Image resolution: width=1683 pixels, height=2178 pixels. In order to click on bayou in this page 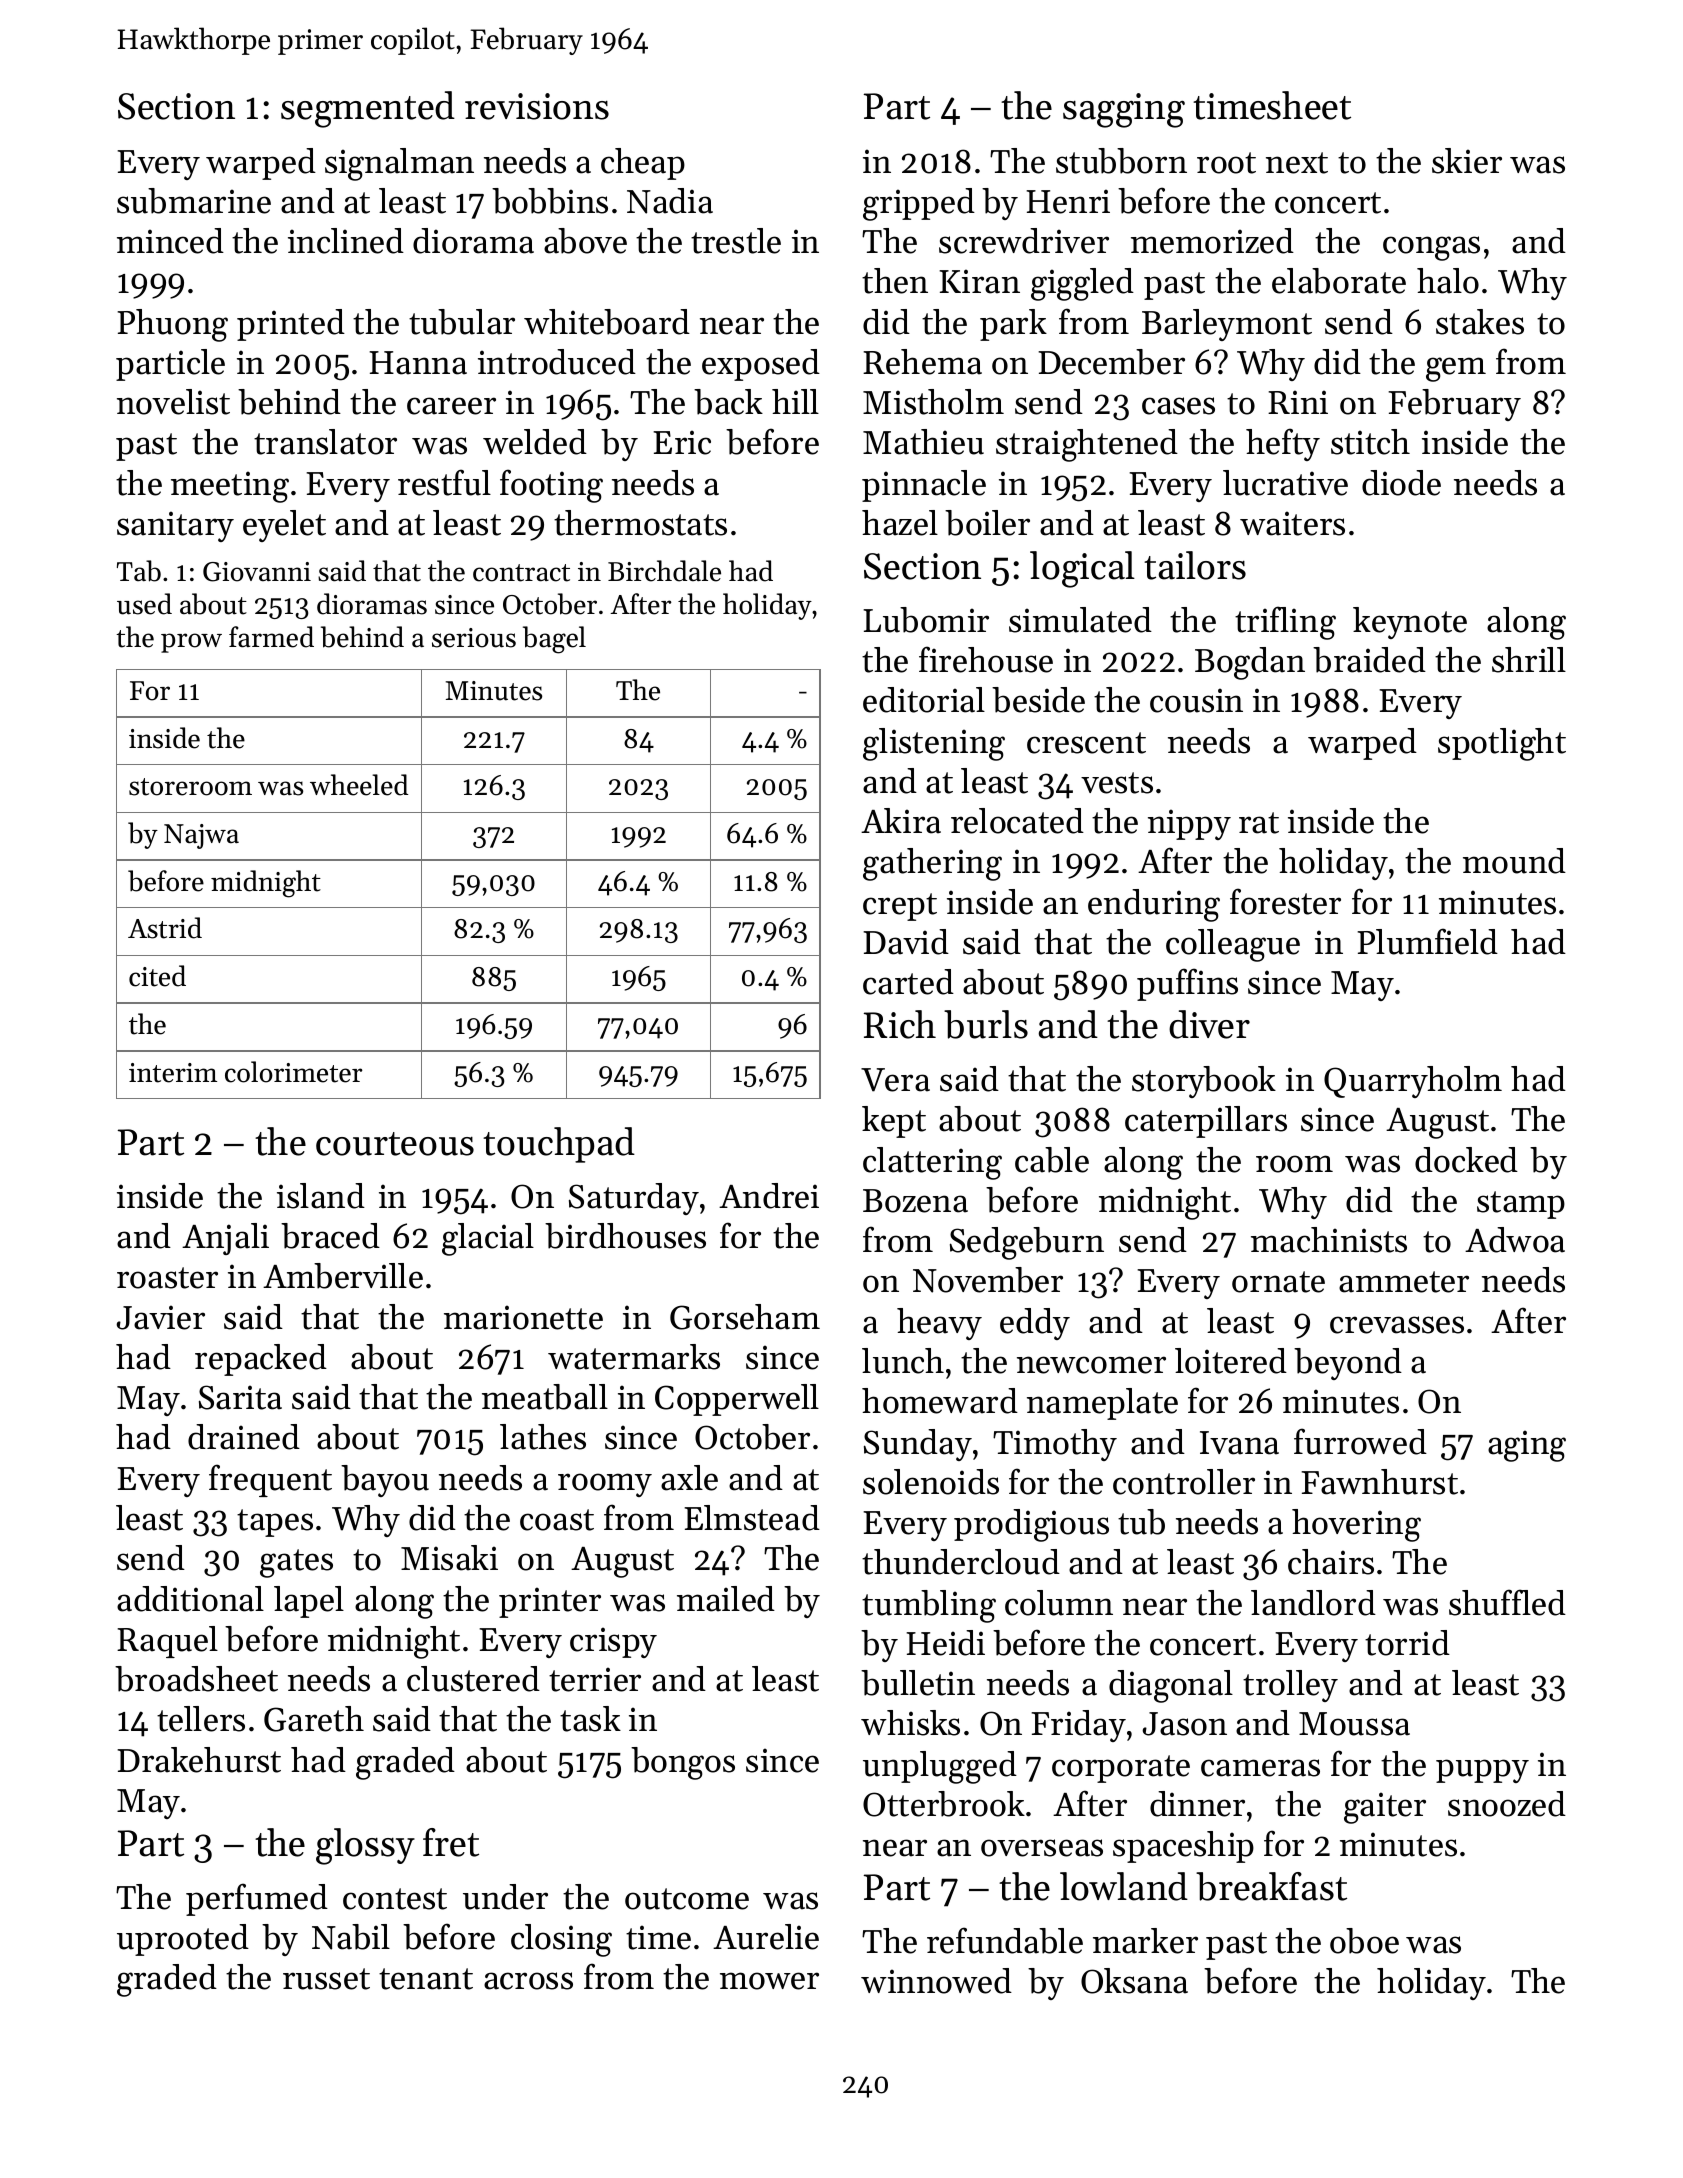, I will do `click(385, 1481)`.
